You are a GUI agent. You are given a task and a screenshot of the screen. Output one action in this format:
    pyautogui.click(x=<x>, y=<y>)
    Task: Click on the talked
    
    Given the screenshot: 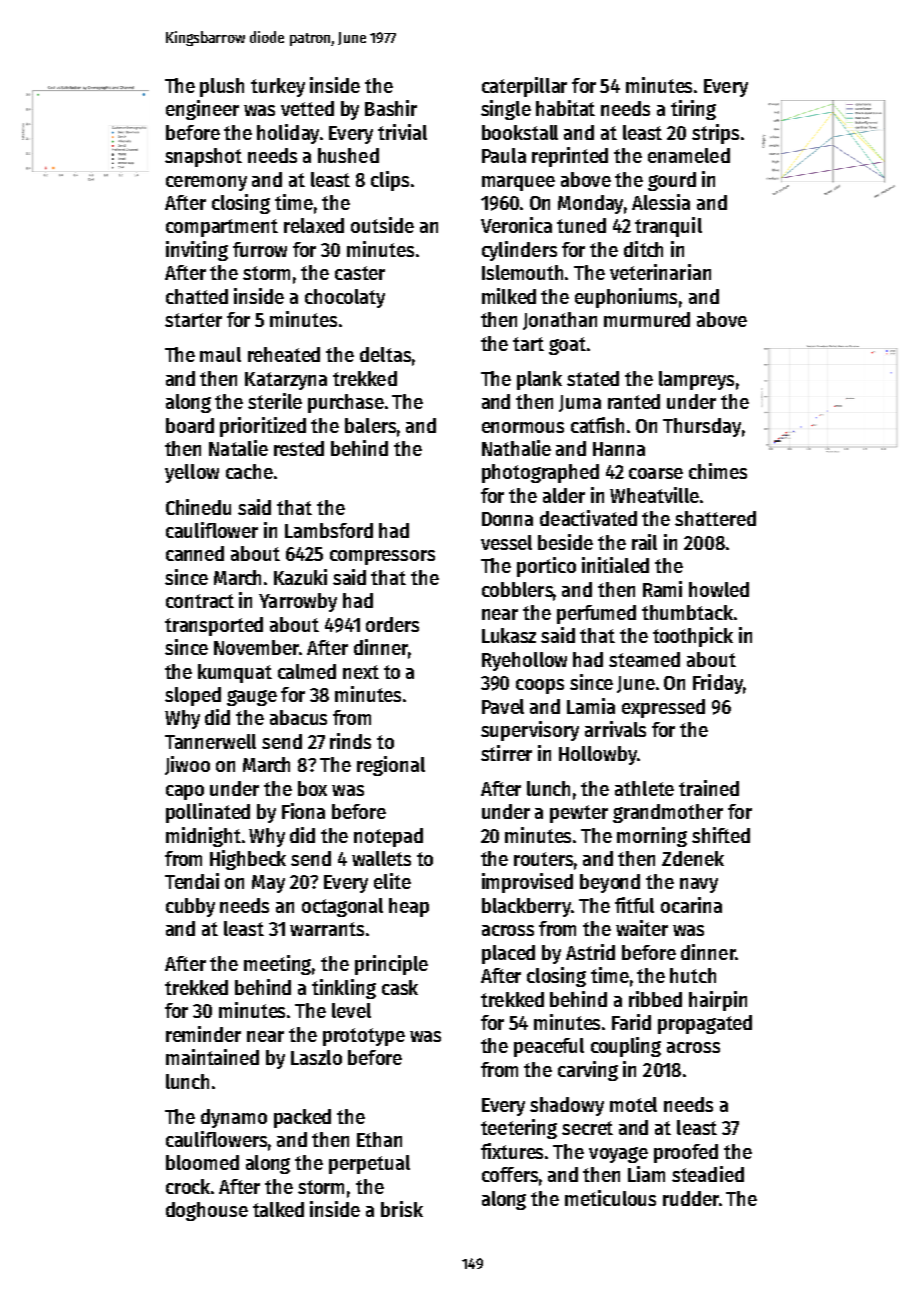 What is the action you would take?
    pyautogui.click(x=278, y=1209)
